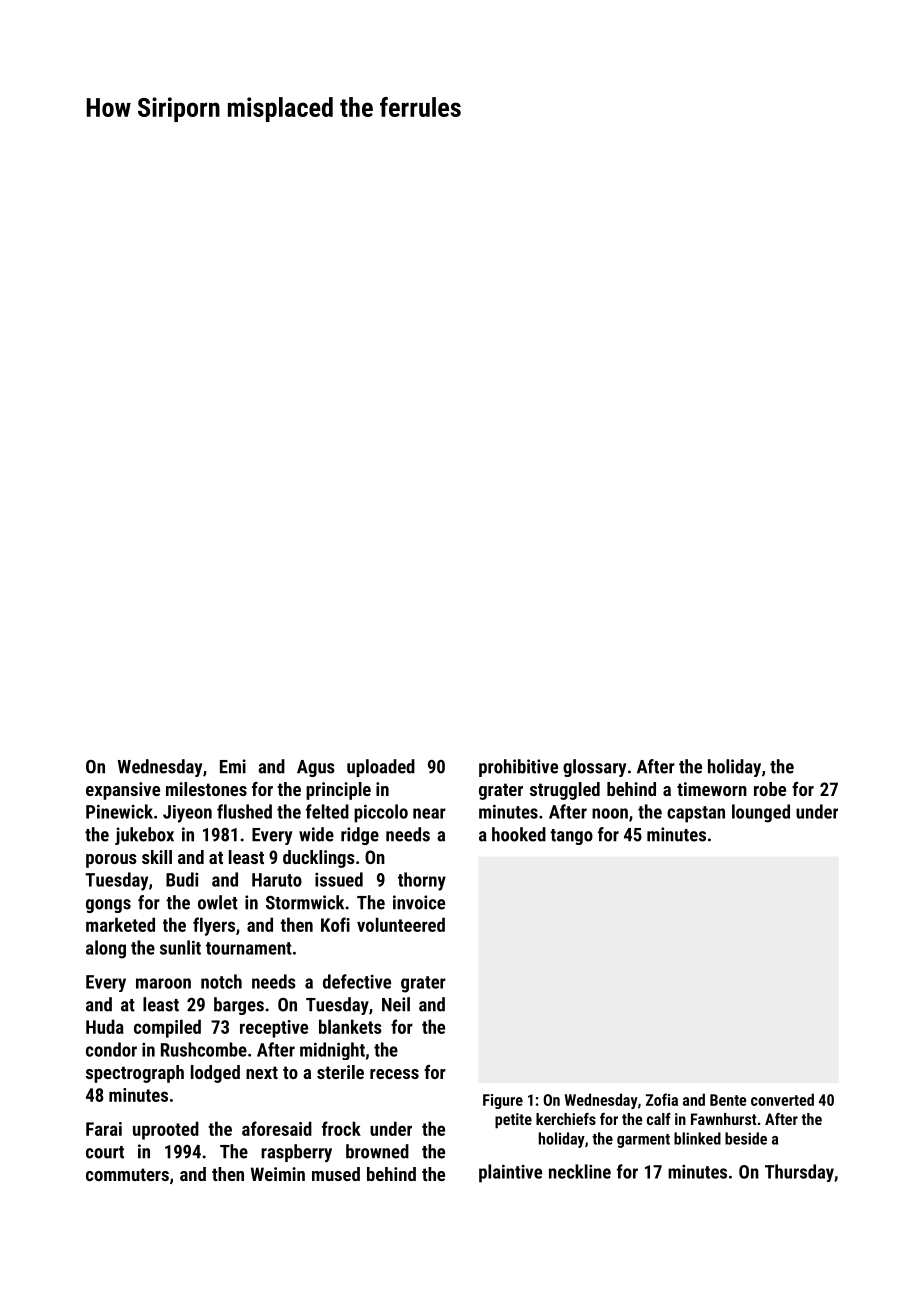 This image has height=1311, width=924. Describe the element at coordinates (123, 791) in the image. I see `expansive` at that location.
